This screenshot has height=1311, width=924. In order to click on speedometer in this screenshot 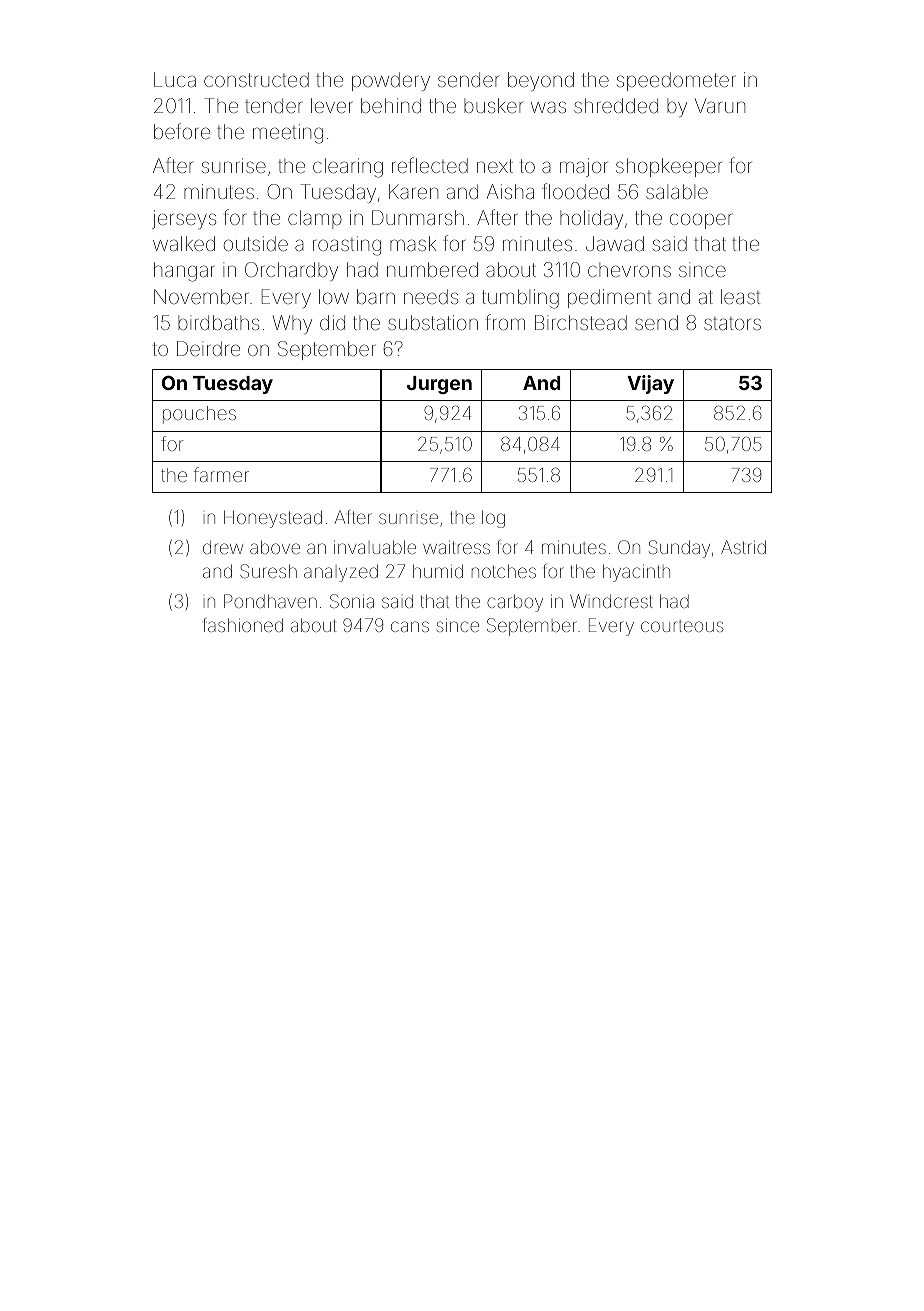, I will do `click(676, 81)`.
